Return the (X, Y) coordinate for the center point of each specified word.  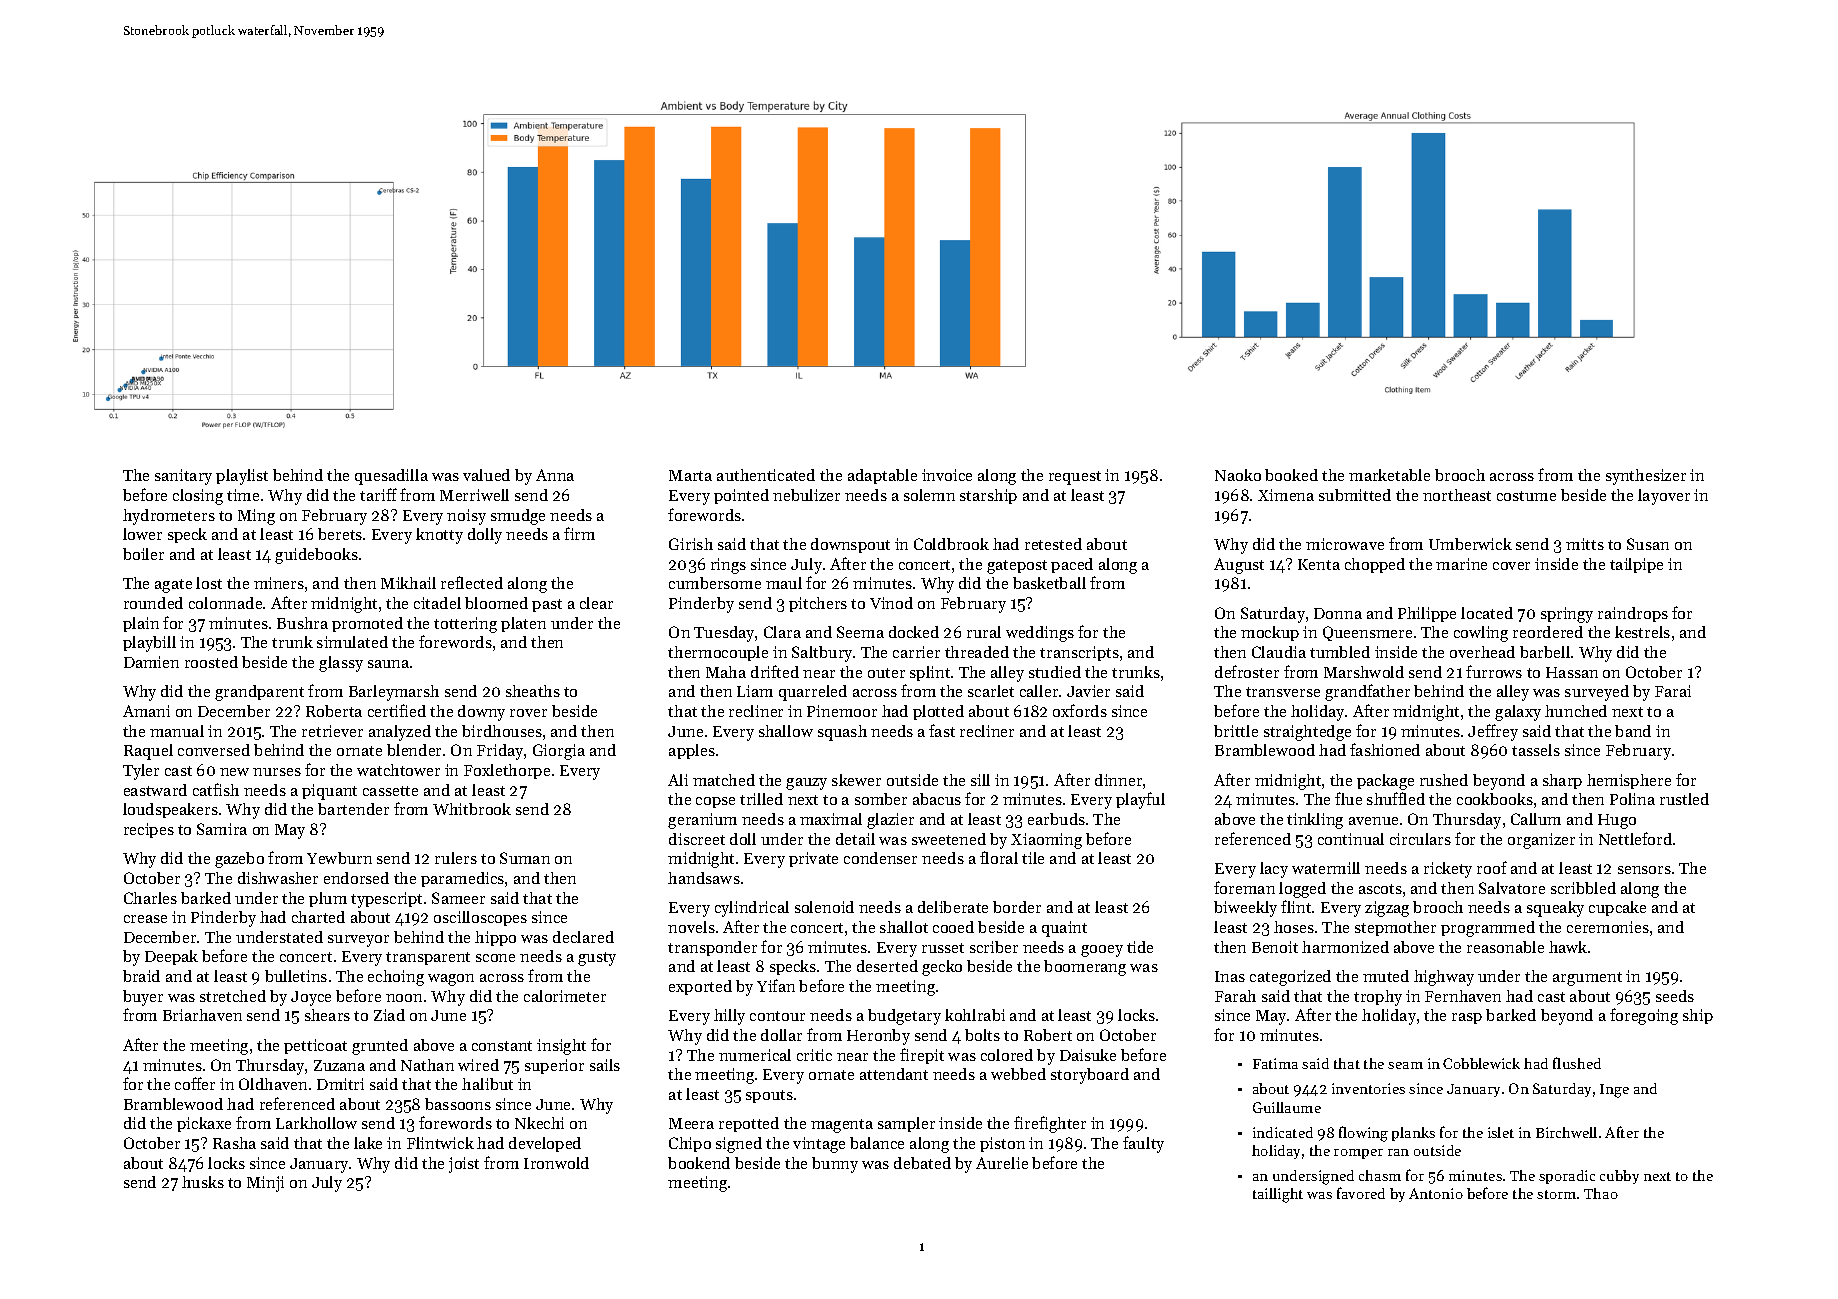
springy (1567, 615)
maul (784, 583)
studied (1055, 672)
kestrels (1642, 632)
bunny (835, 1165)
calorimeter (565, 996)
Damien (151, 662)
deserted (887, 966)
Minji (265, 1184)
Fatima (1275, 1063)
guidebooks (316, 556)
